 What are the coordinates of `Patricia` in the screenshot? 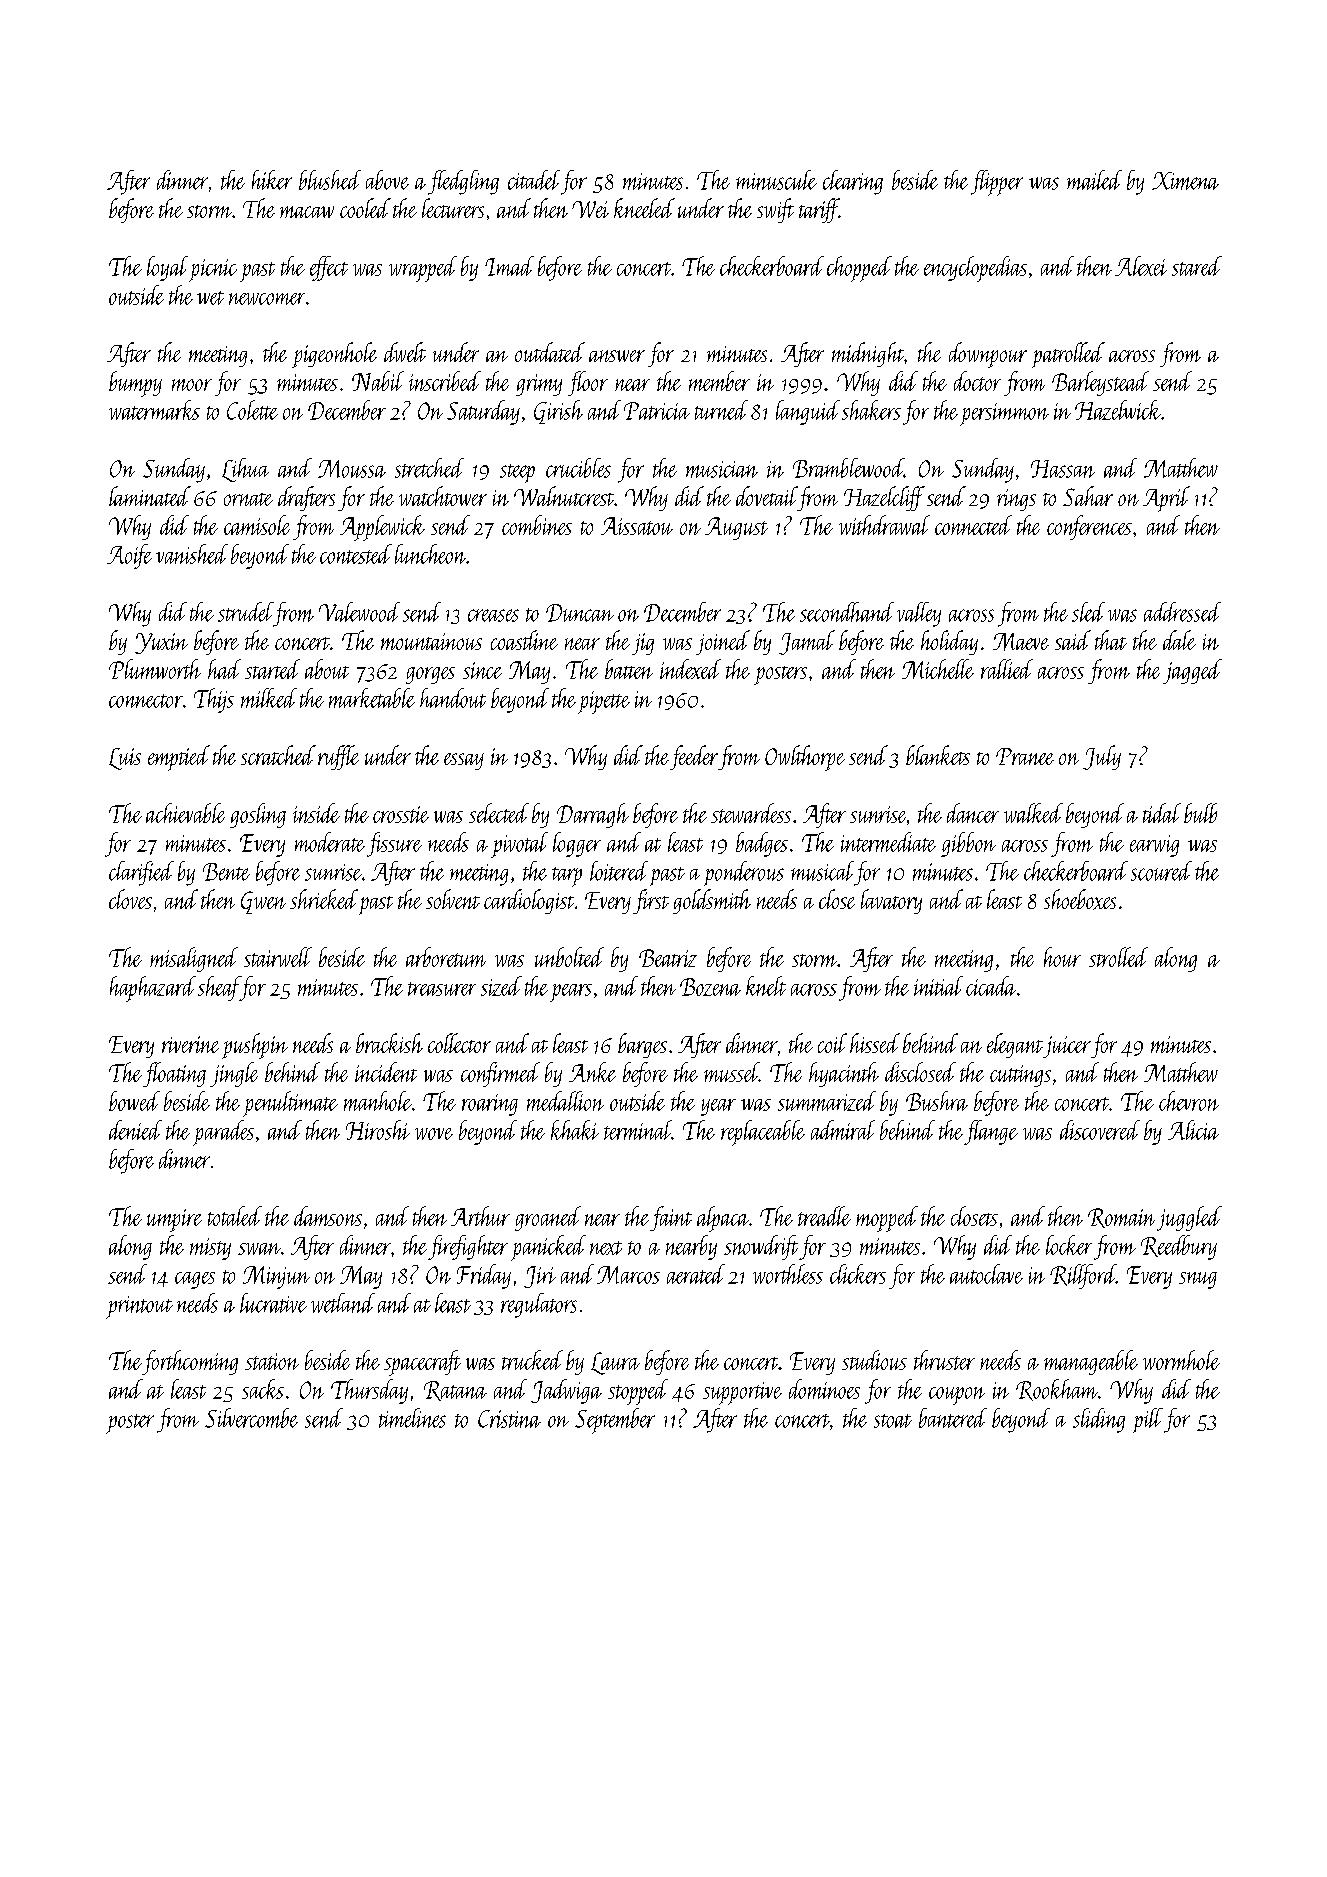 It's located at (657, 411).
